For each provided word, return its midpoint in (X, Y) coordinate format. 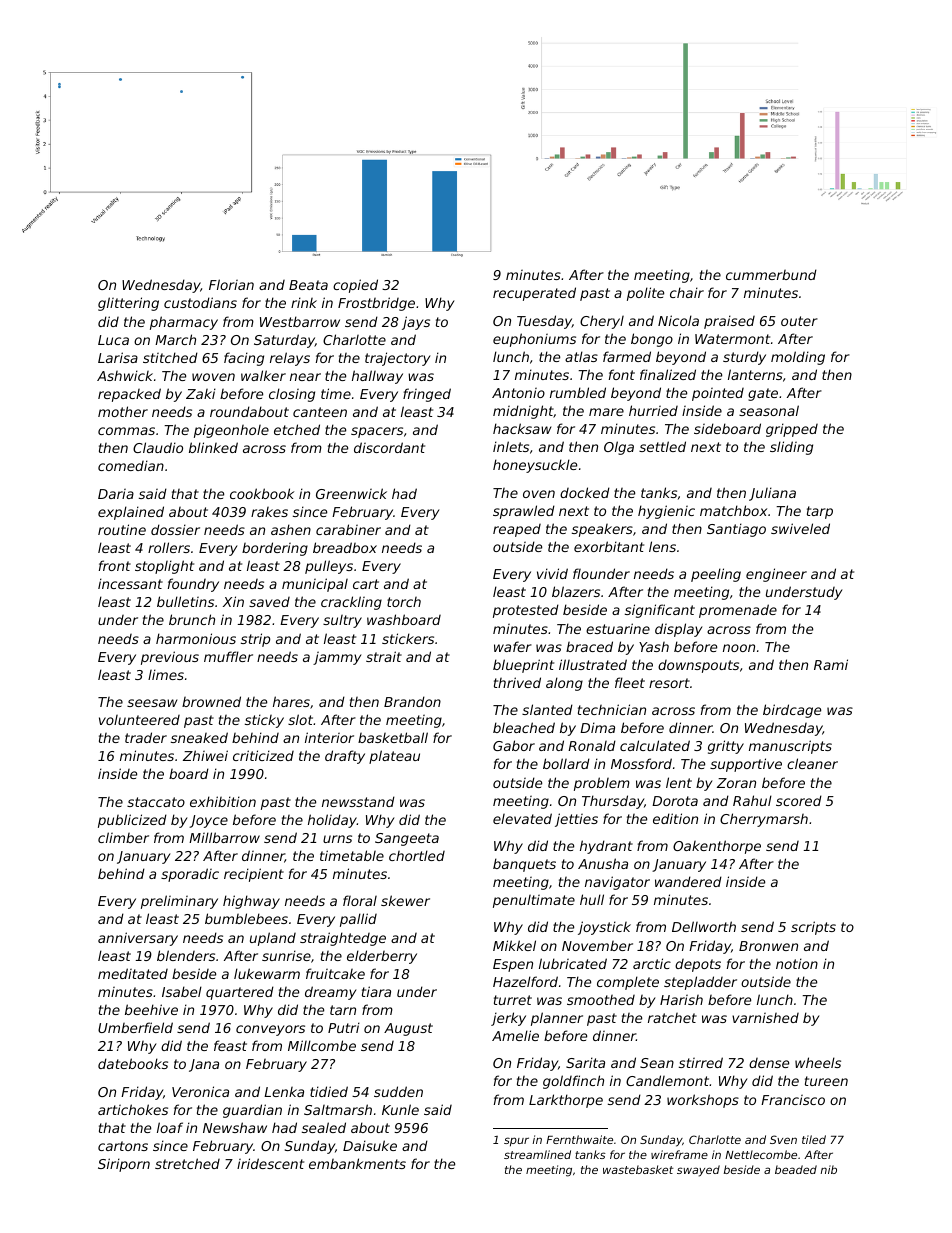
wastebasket (638, 1169)
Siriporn (124, 1165)
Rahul (752, 800)
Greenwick (351, 493)
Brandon (412, 701)
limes (166, 674)
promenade (738, 611)
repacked (129, 395)
